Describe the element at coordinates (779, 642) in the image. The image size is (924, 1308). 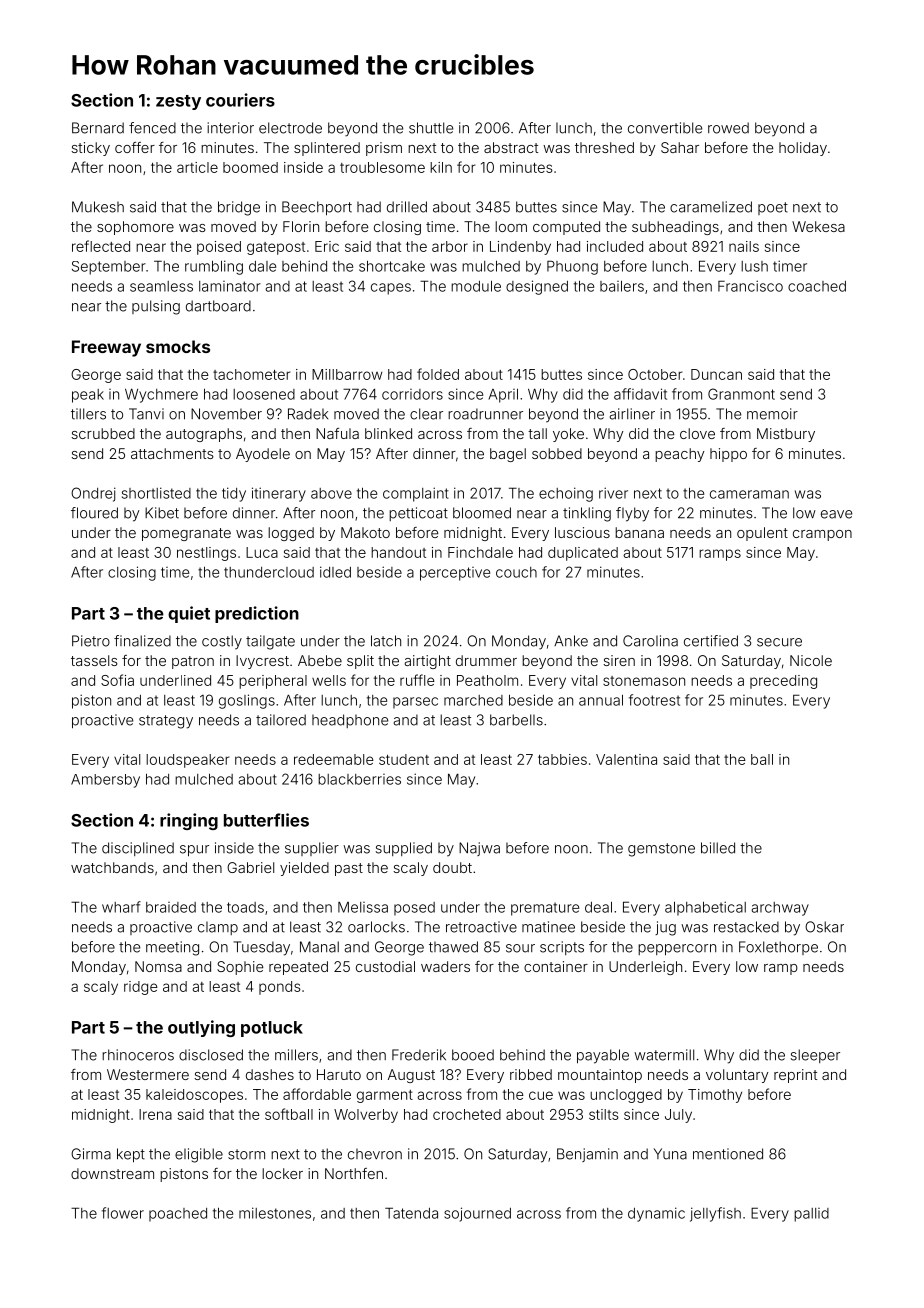
I see `secure` at that location.
